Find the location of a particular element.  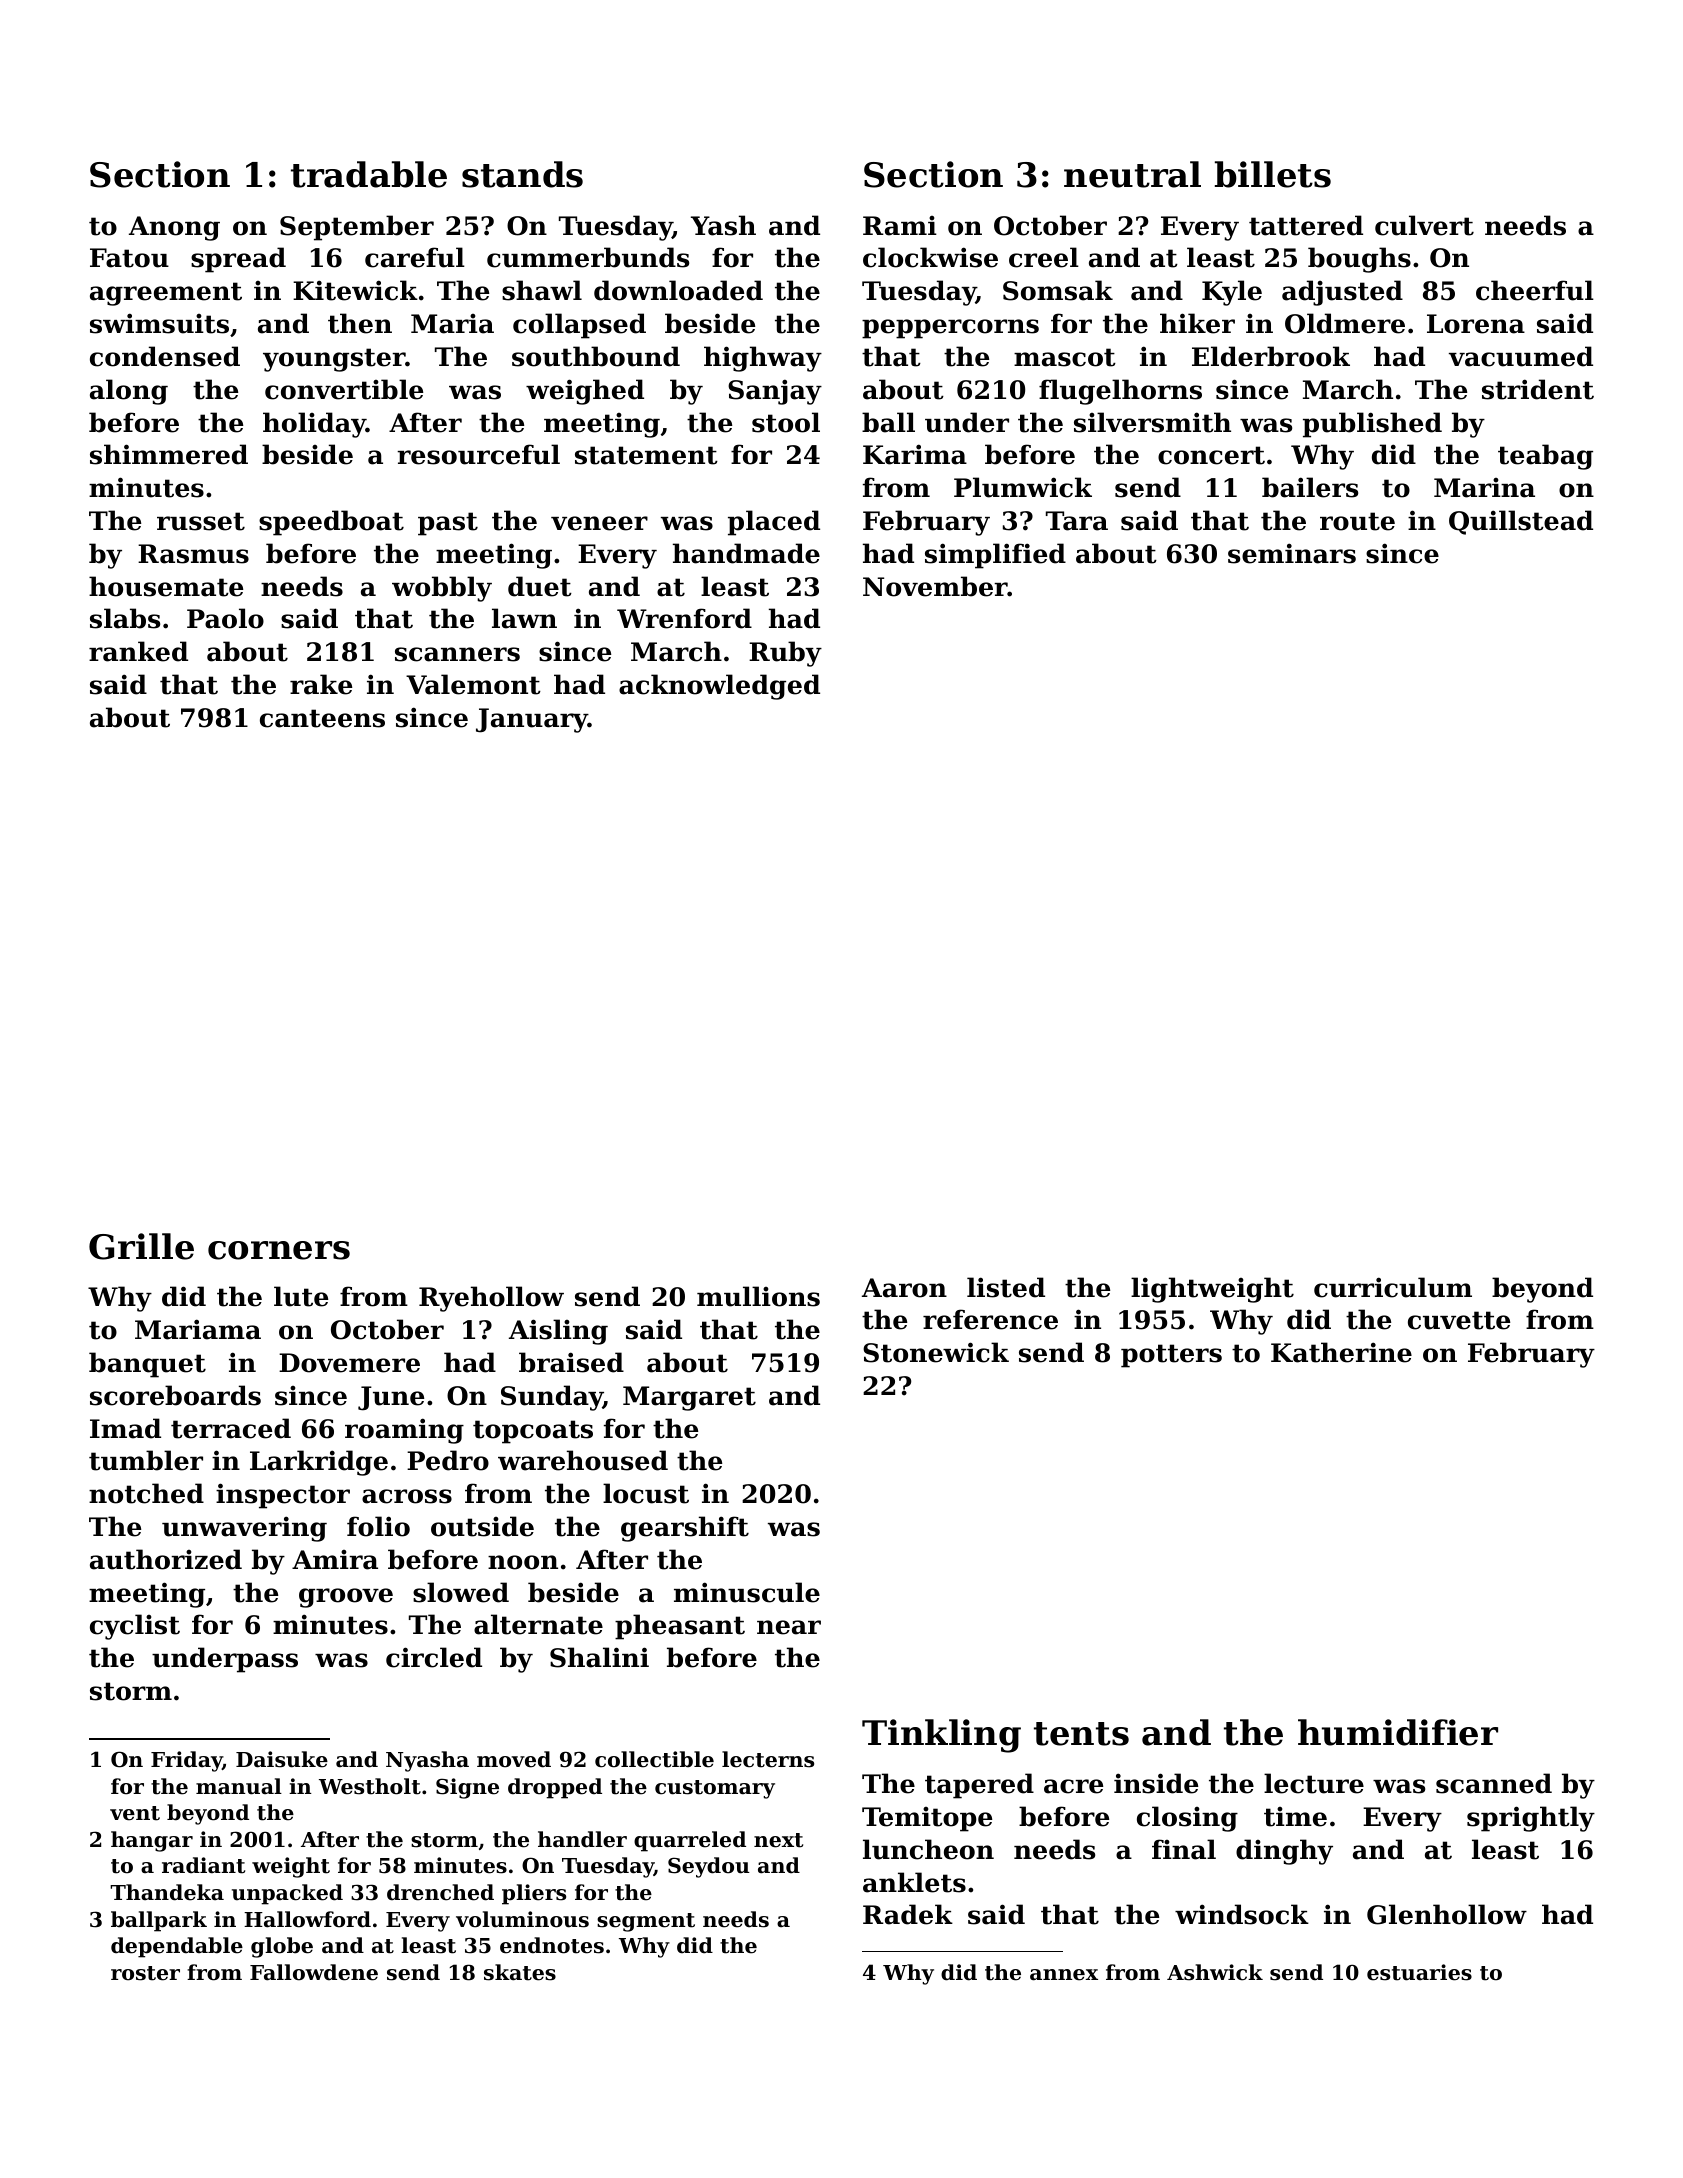

Aaron is located at coordinates (904, 1288).
